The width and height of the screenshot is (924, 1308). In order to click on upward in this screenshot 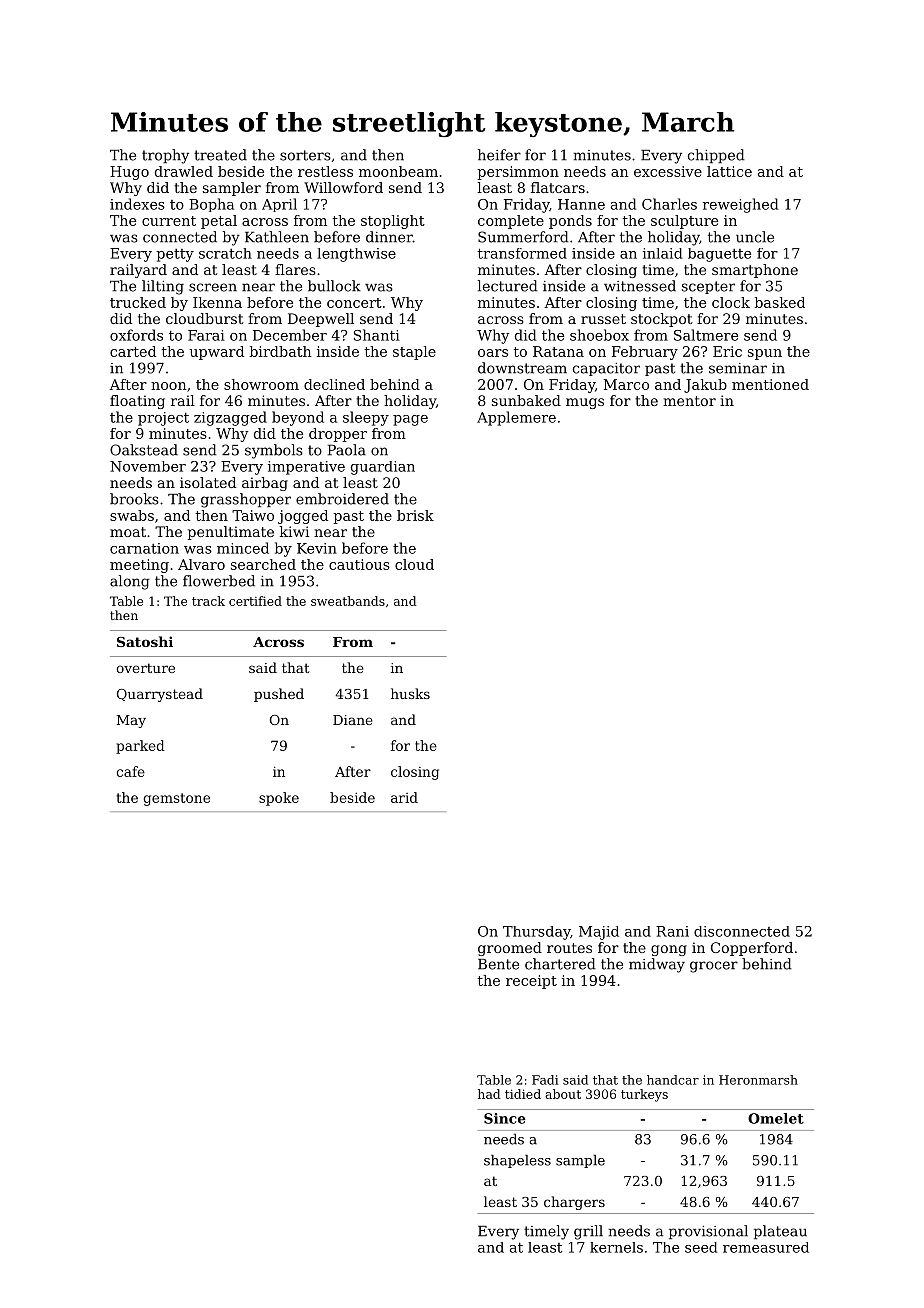, I will do `click(216, 353)`.
